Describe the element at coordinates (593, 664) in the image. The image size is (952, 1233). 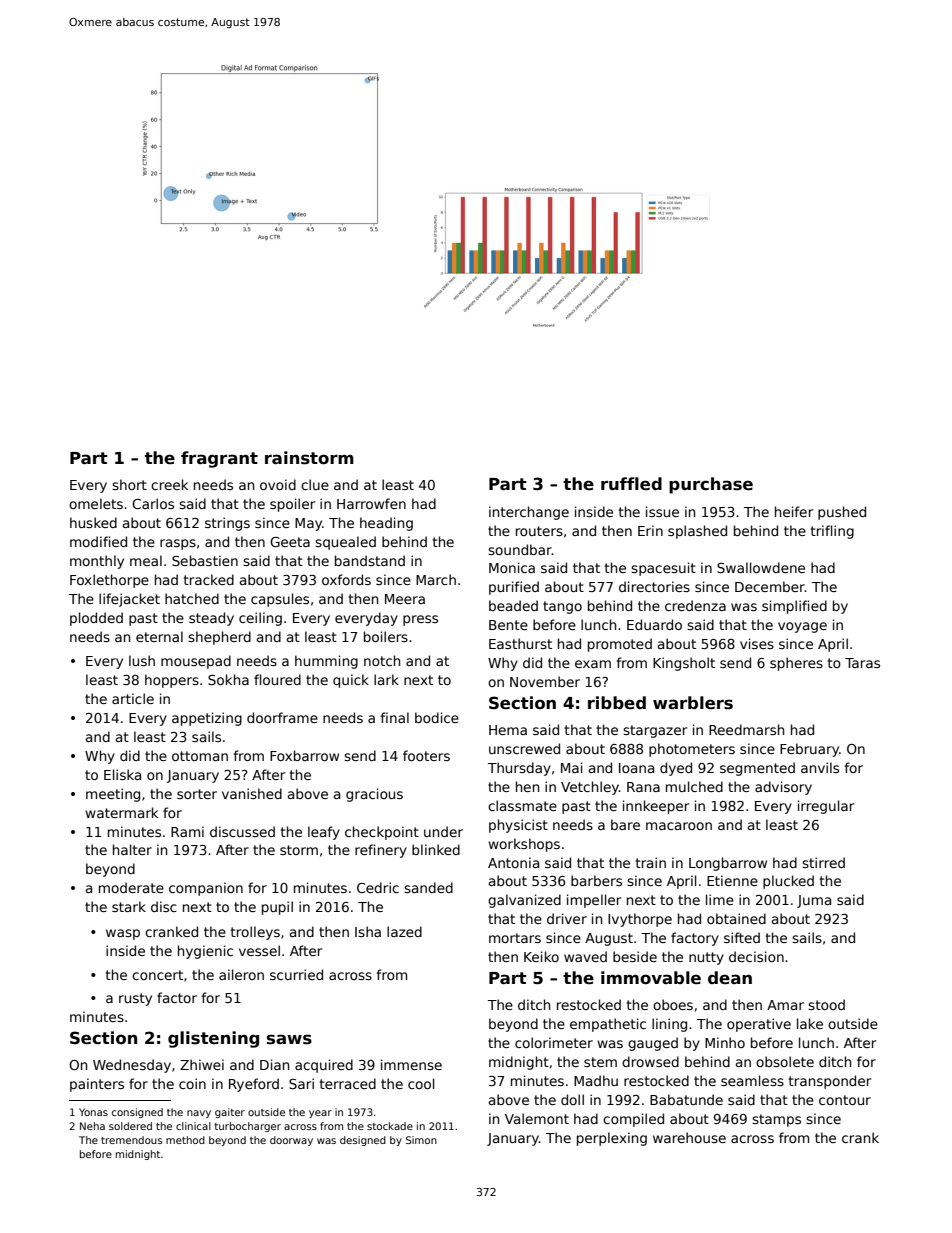
I see `exam` at that location.
